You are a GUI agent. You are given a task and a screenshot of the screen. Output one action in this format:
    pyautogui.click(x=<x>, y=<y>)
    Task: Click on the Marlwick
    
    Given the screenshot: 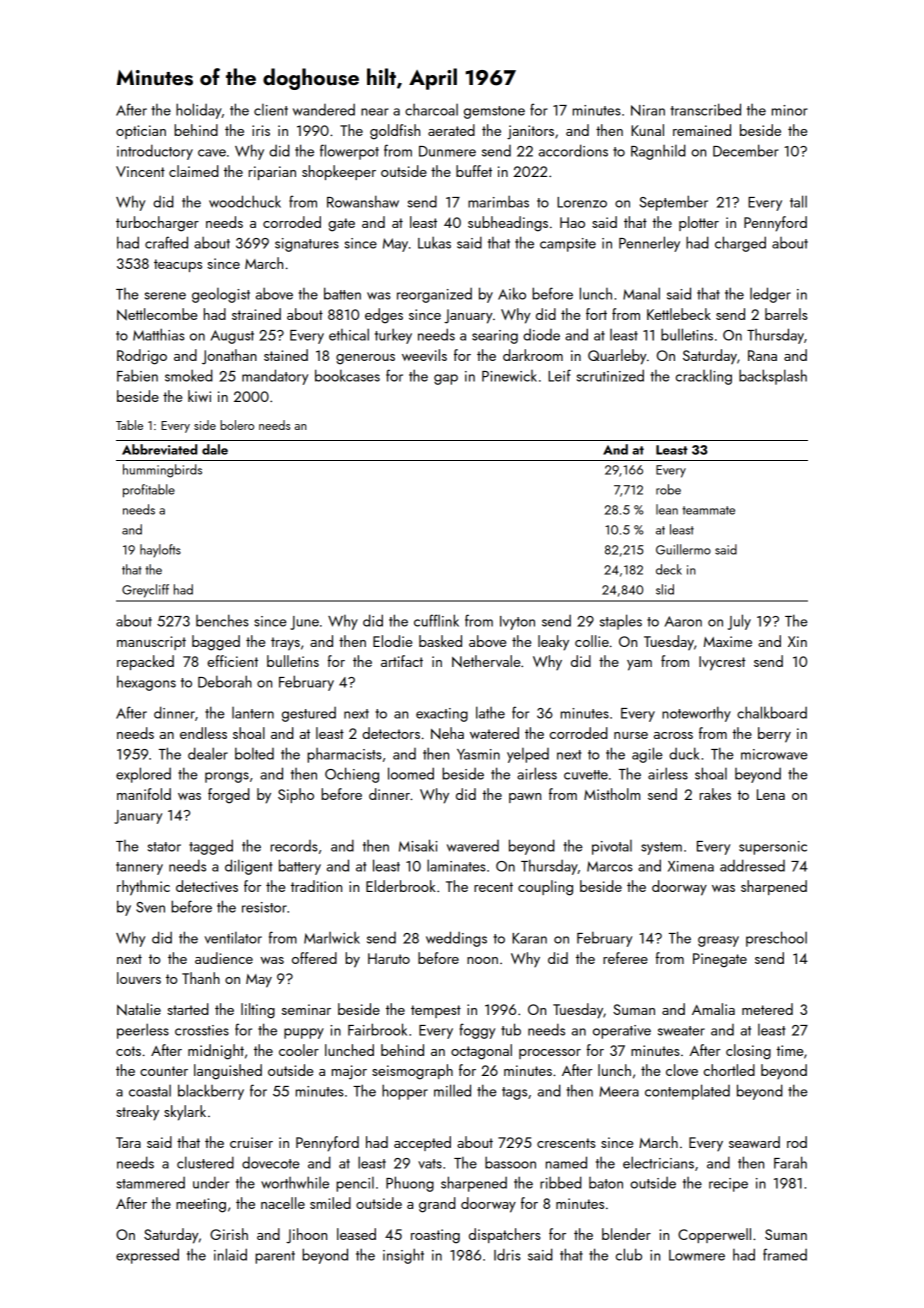 What is the action you would take?
    pyautogui.click(x=332, y=938)
